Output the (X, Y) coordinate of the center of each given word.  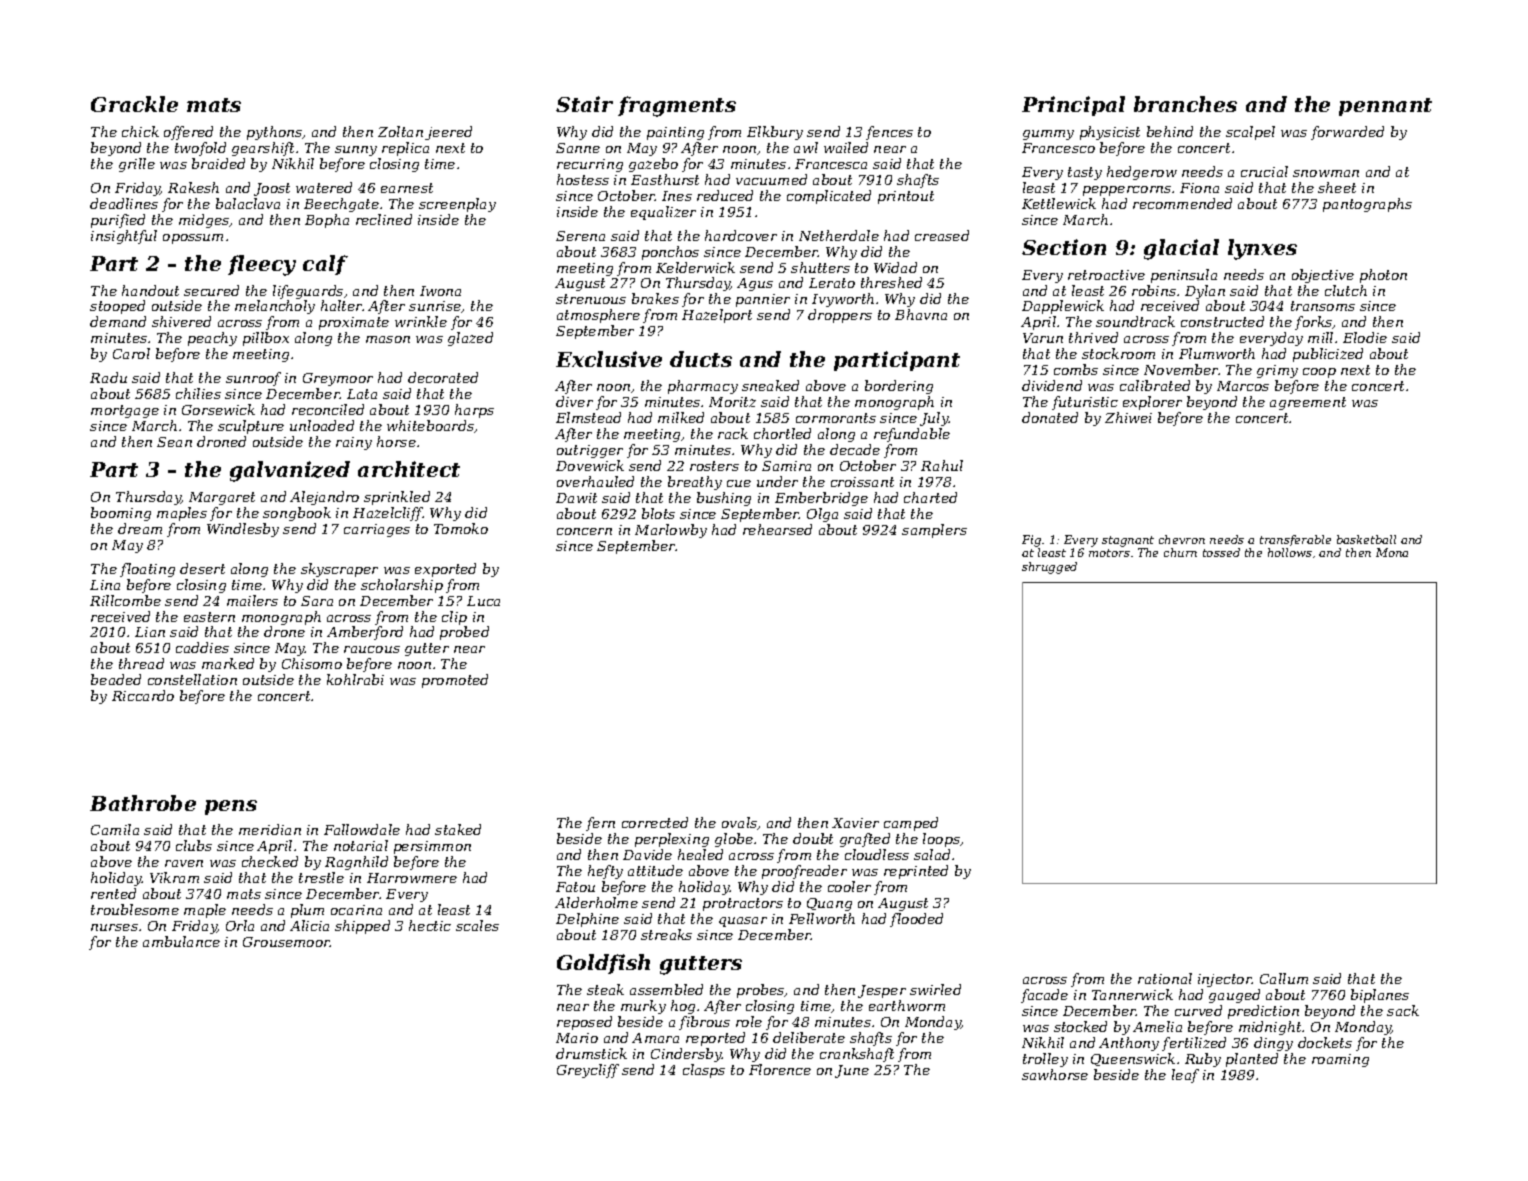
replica (405, 149)
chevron (1182, 539)
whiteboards (430, 425)
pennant (1385, 107)
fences (889, 133)
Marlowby (671, 531)
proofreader (804, 872)
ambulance (181, 941)
